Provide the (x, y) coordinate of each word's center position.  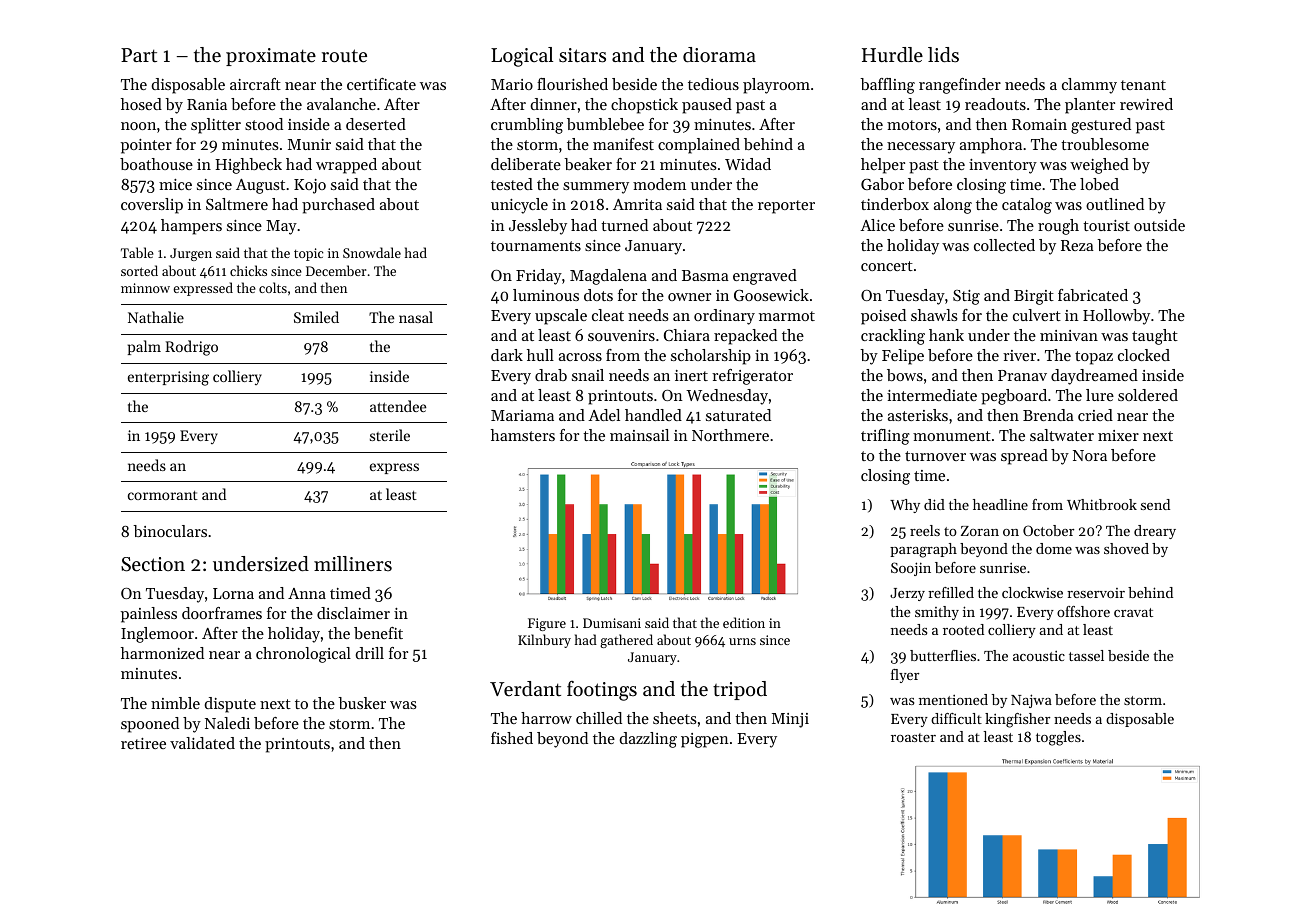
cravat (1133, 612)
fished (512, 738)
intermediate (932, 395)
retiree (143, 743)
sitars (582, 55)
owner (689, 297)
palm (144, 347)
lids (943, 55)
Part (139, 55)
